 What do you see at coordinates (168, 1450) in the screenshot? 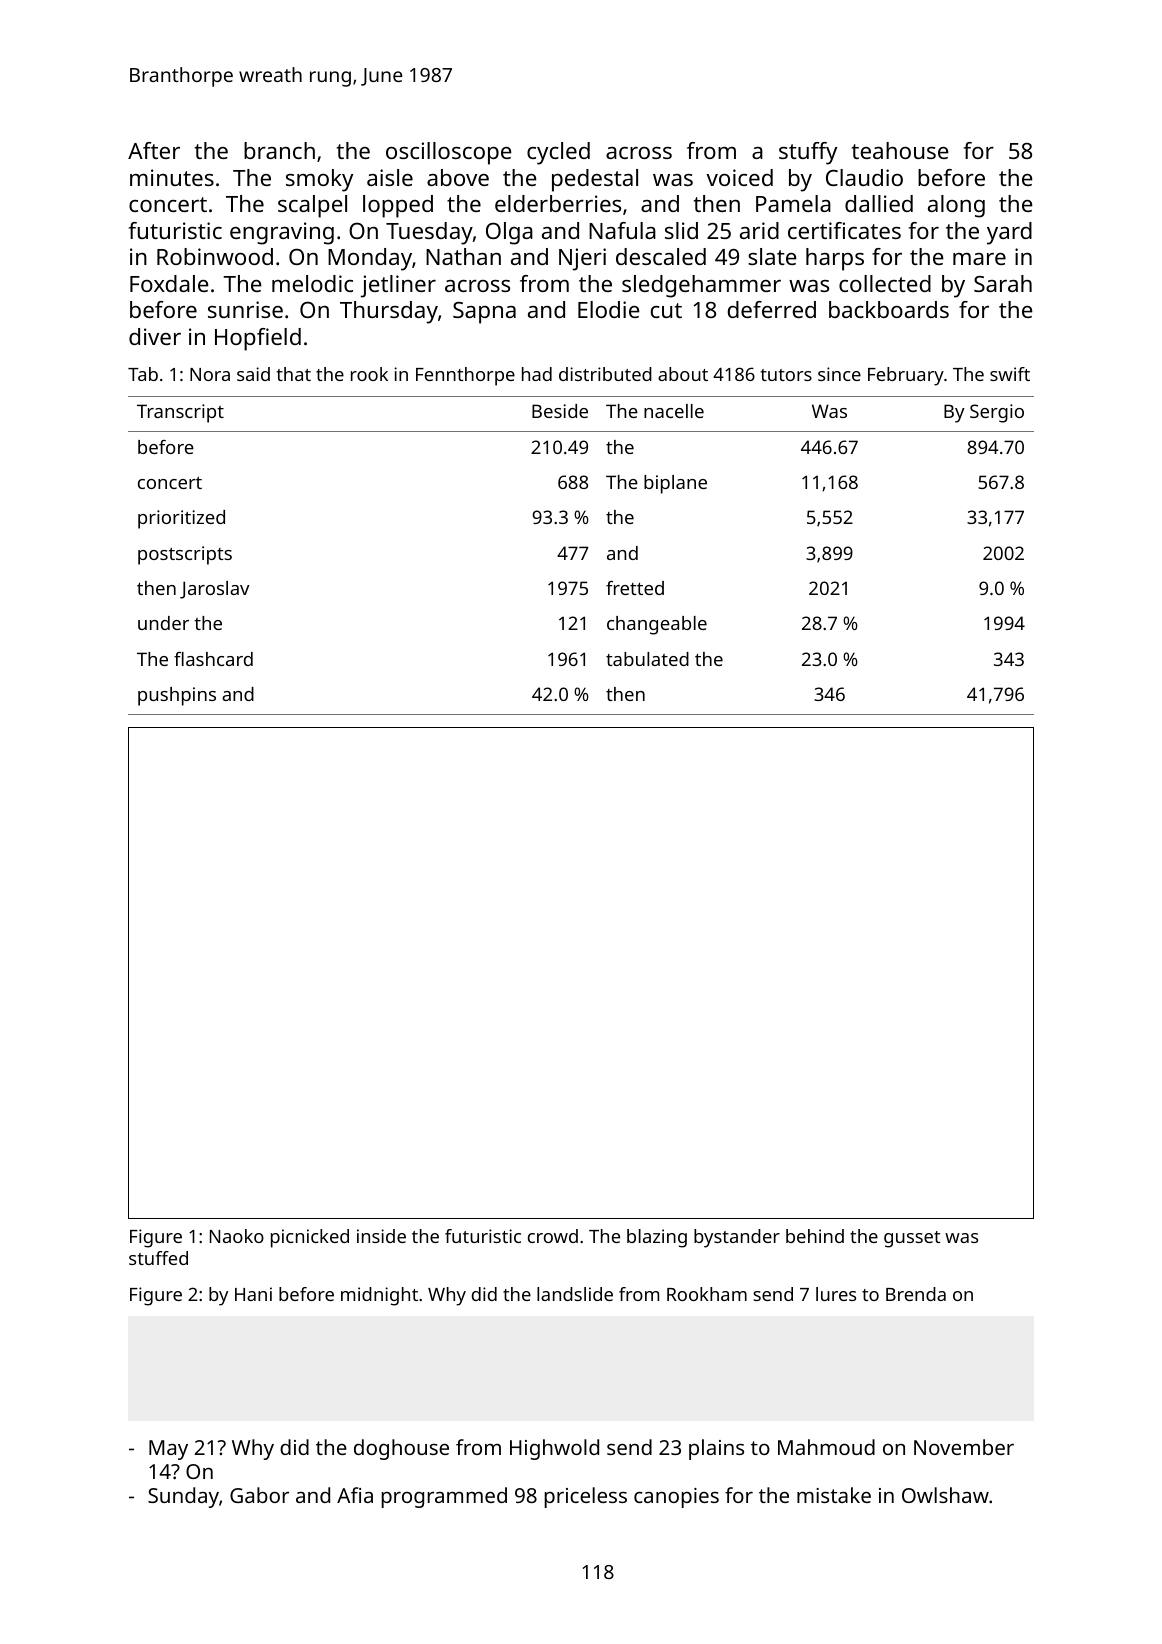
I see `May` at bounding box center [168, 1450].
